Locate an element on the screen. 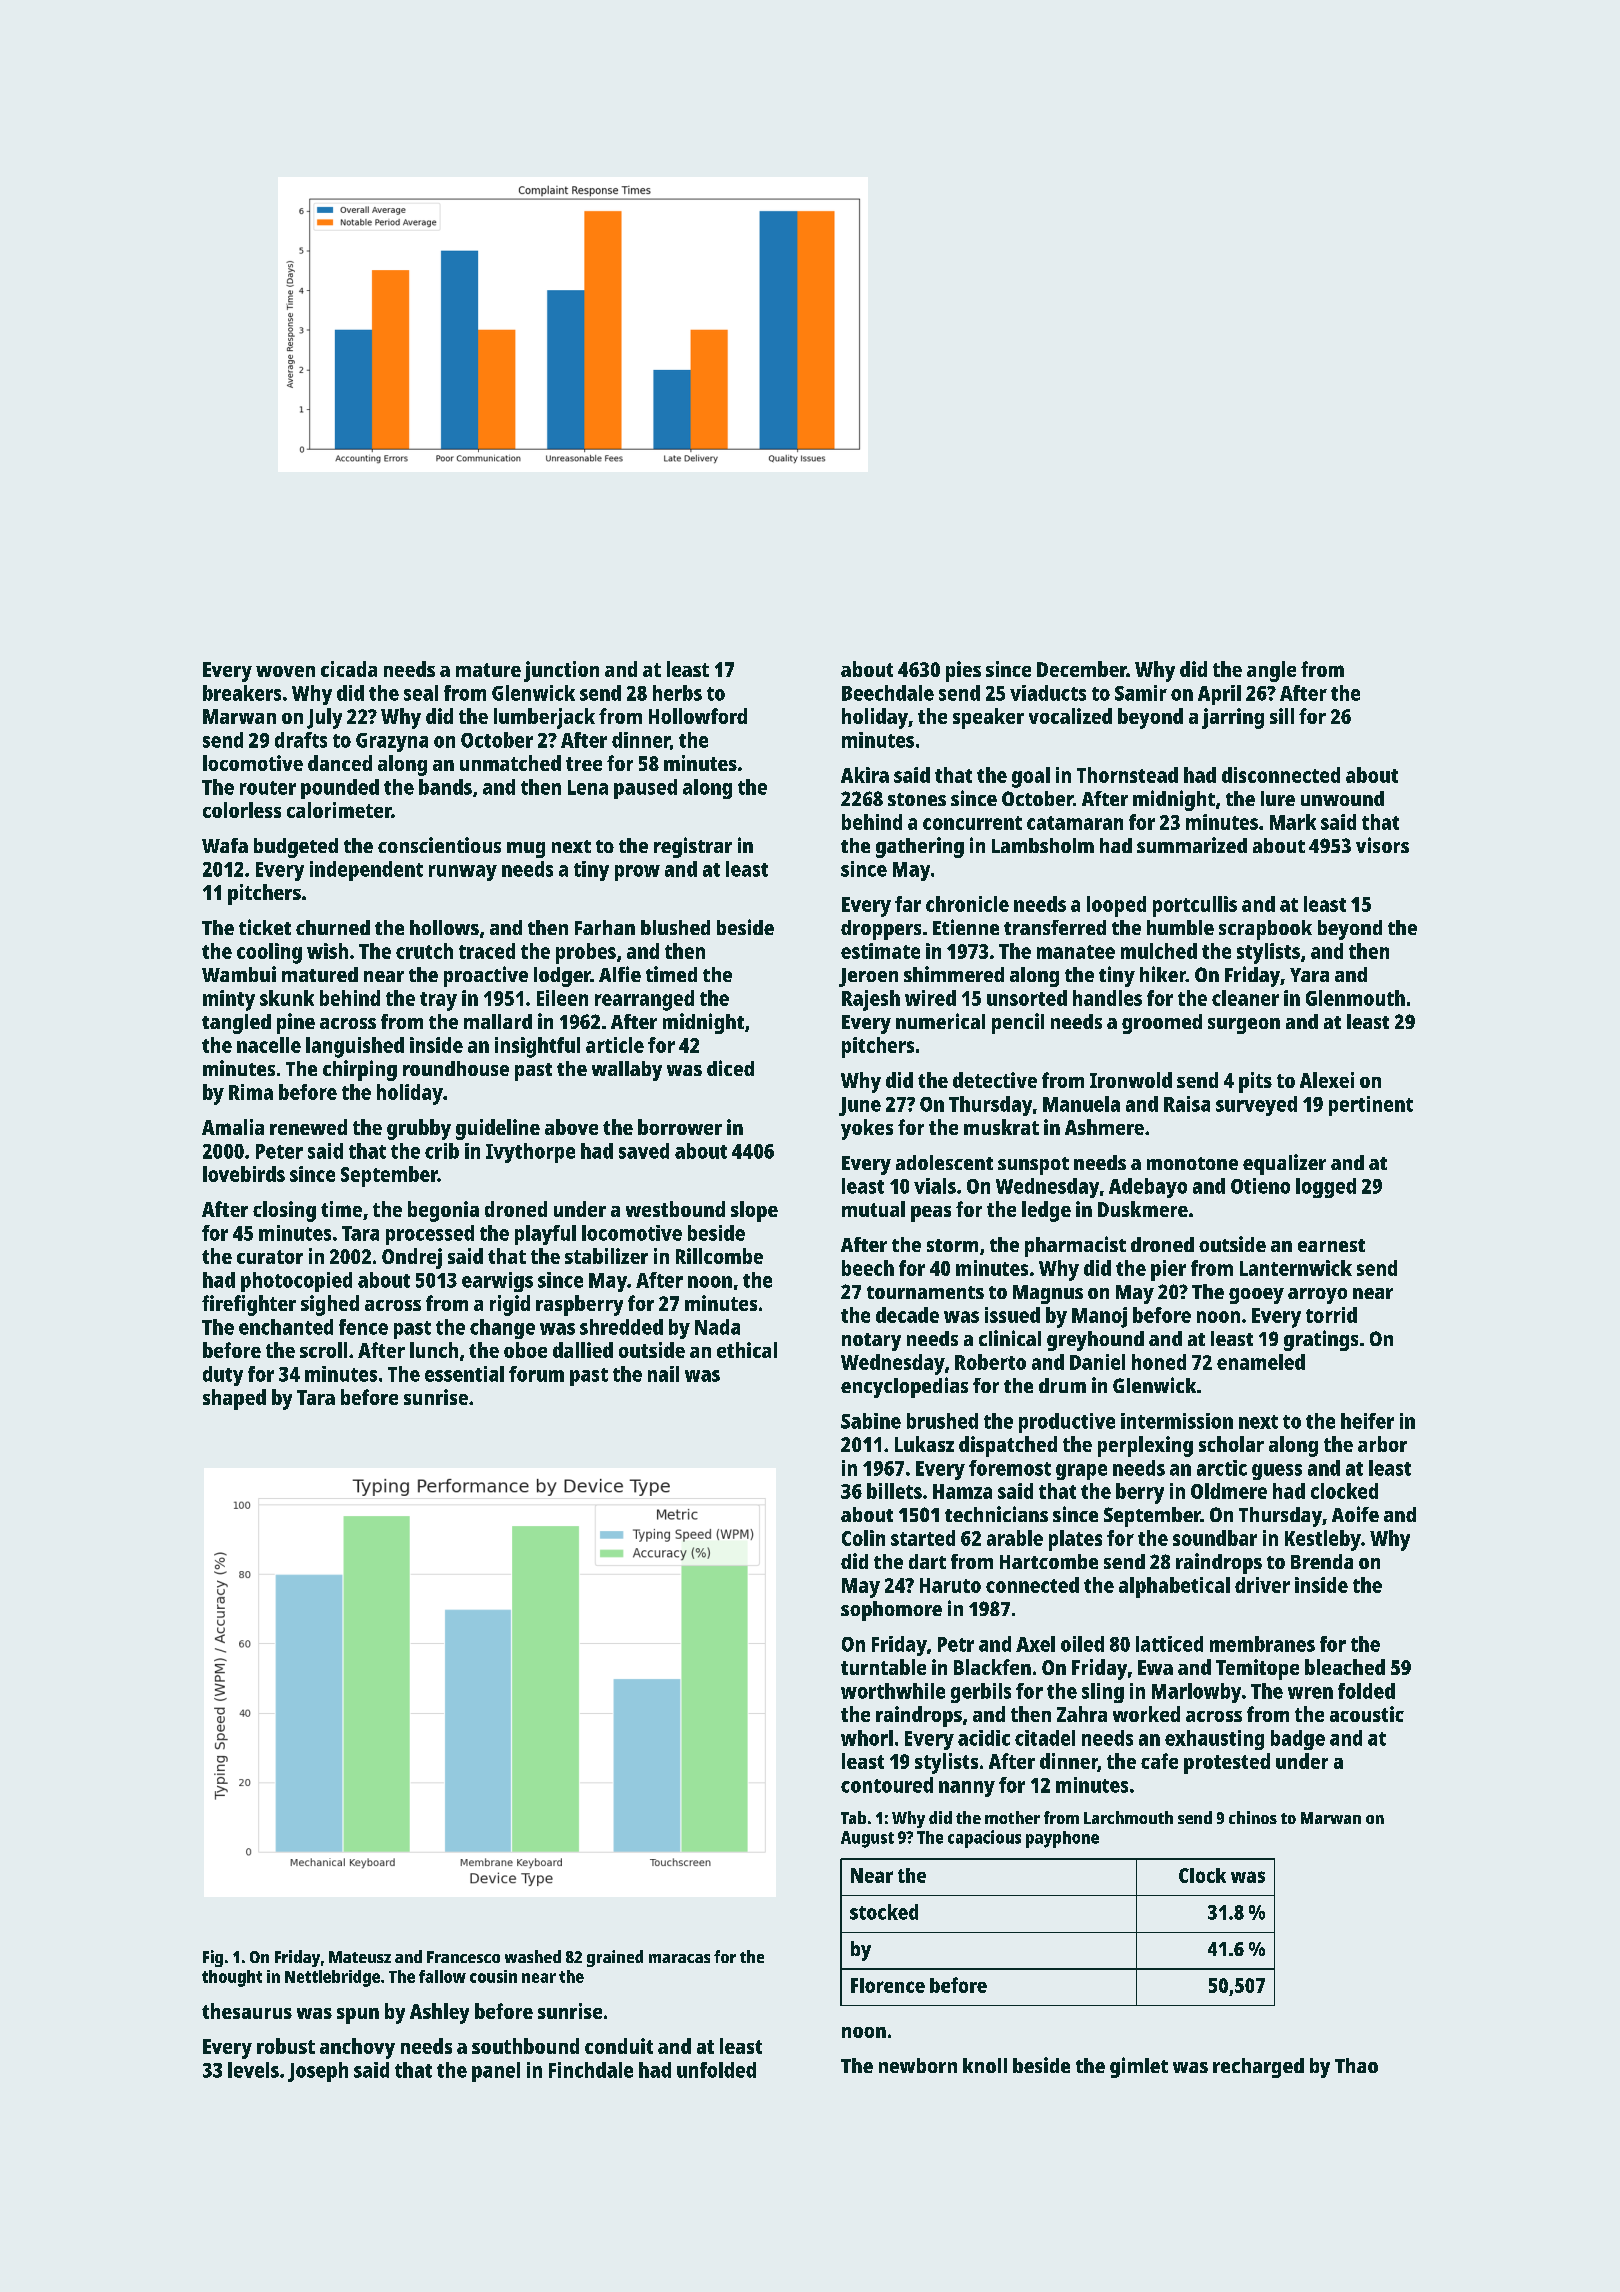  Samir is located at coordinates (1141, 693).
